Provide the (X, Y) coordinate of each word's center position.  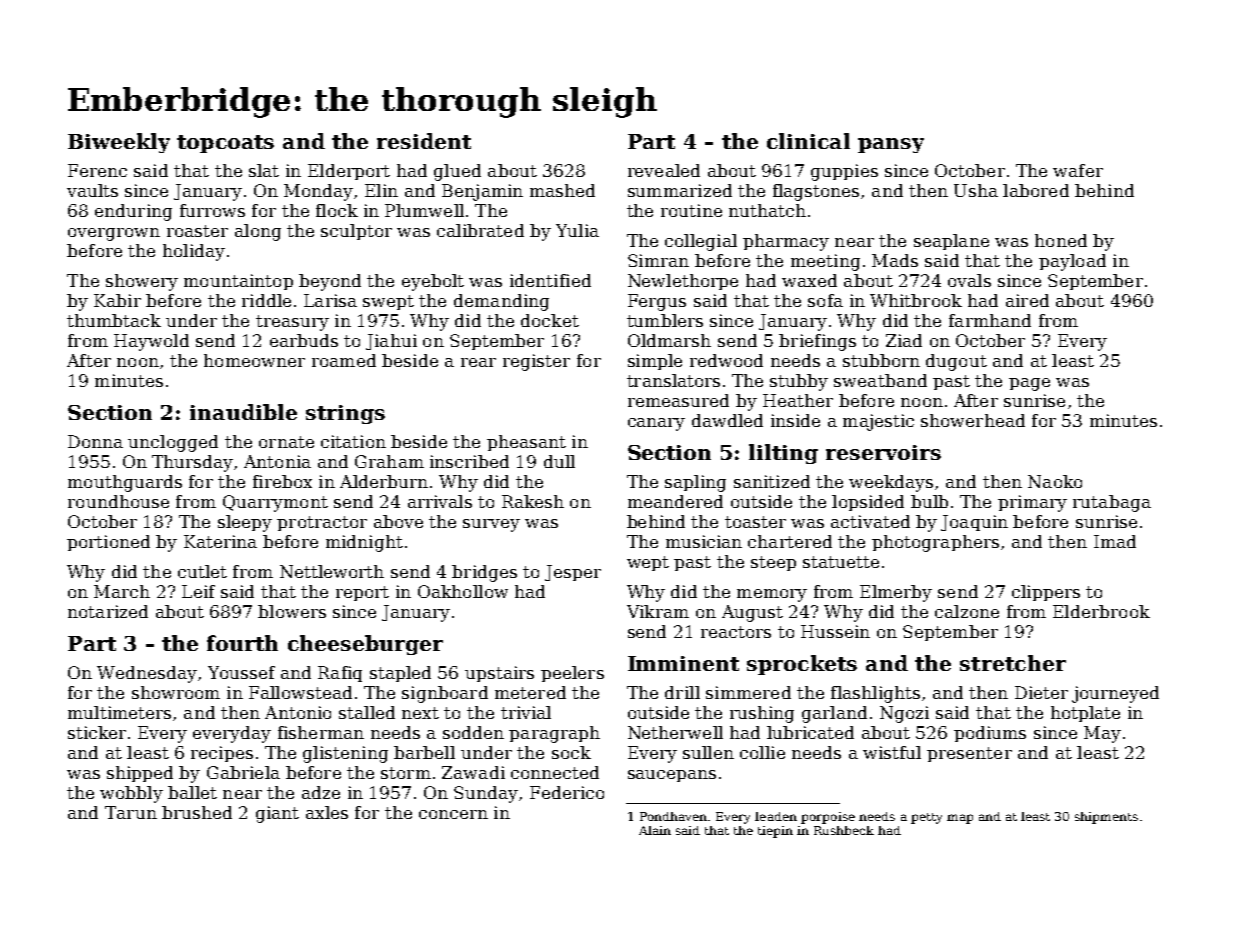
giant (277, 814)
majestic (878, 422)
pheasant (526, 443)
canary (656, 424)
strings (345, 414)
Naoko (1055, 481)
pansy (891, 145)
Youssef (241, 672)
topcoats (225, 144)
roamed (344, 360)
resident (424, 141)
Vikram (658, 611)
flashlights (875, 694)
